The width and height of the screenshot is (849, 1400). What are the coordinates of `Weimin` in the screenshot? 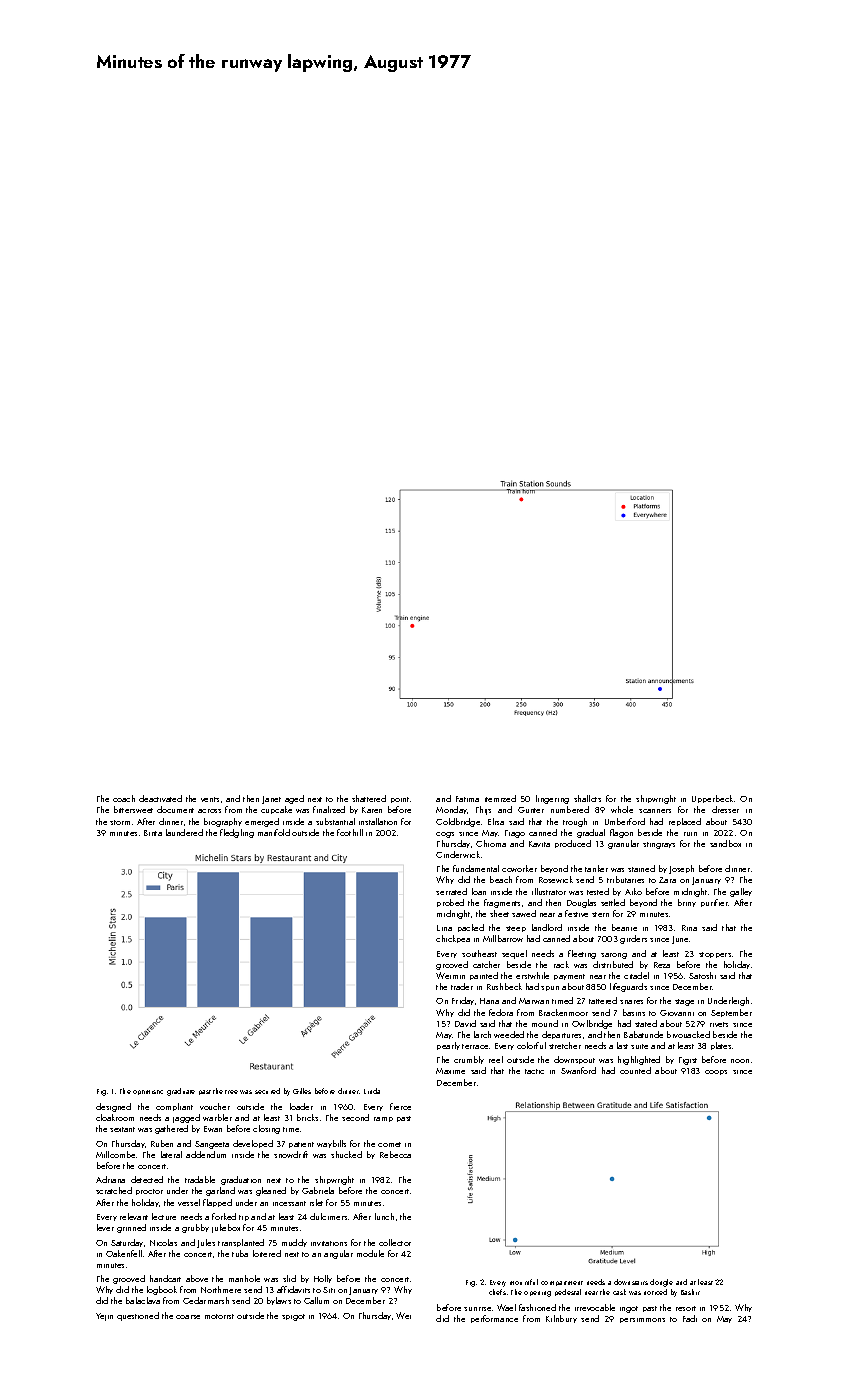 It's located at (450, 975).
